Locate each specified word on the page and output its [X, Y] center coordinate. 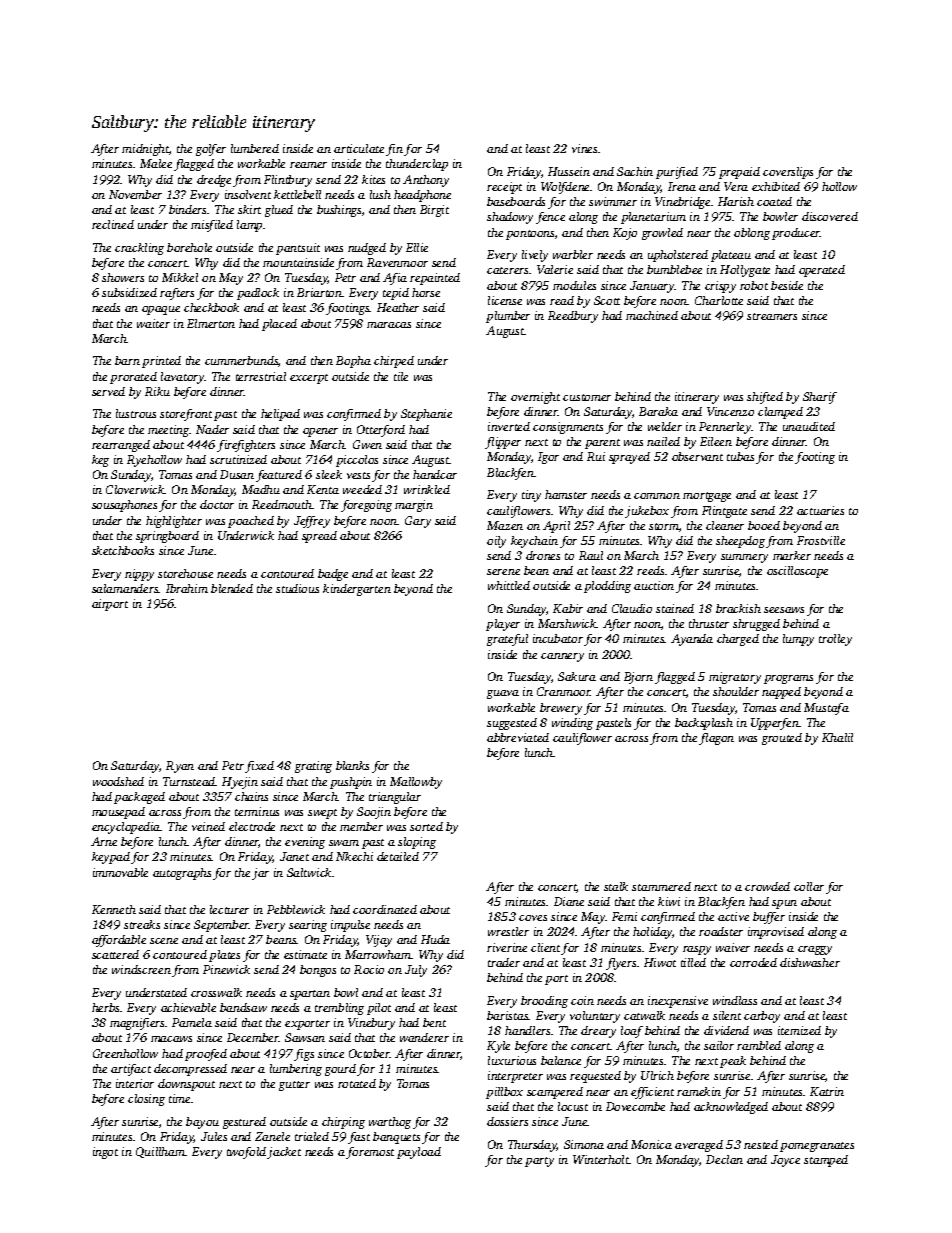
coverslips [788, 173]
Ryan [180, 767]
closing [146, 1100]
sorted [426, 826]
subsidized [129, 292]
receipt [504, 188]
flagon [716, 739]
